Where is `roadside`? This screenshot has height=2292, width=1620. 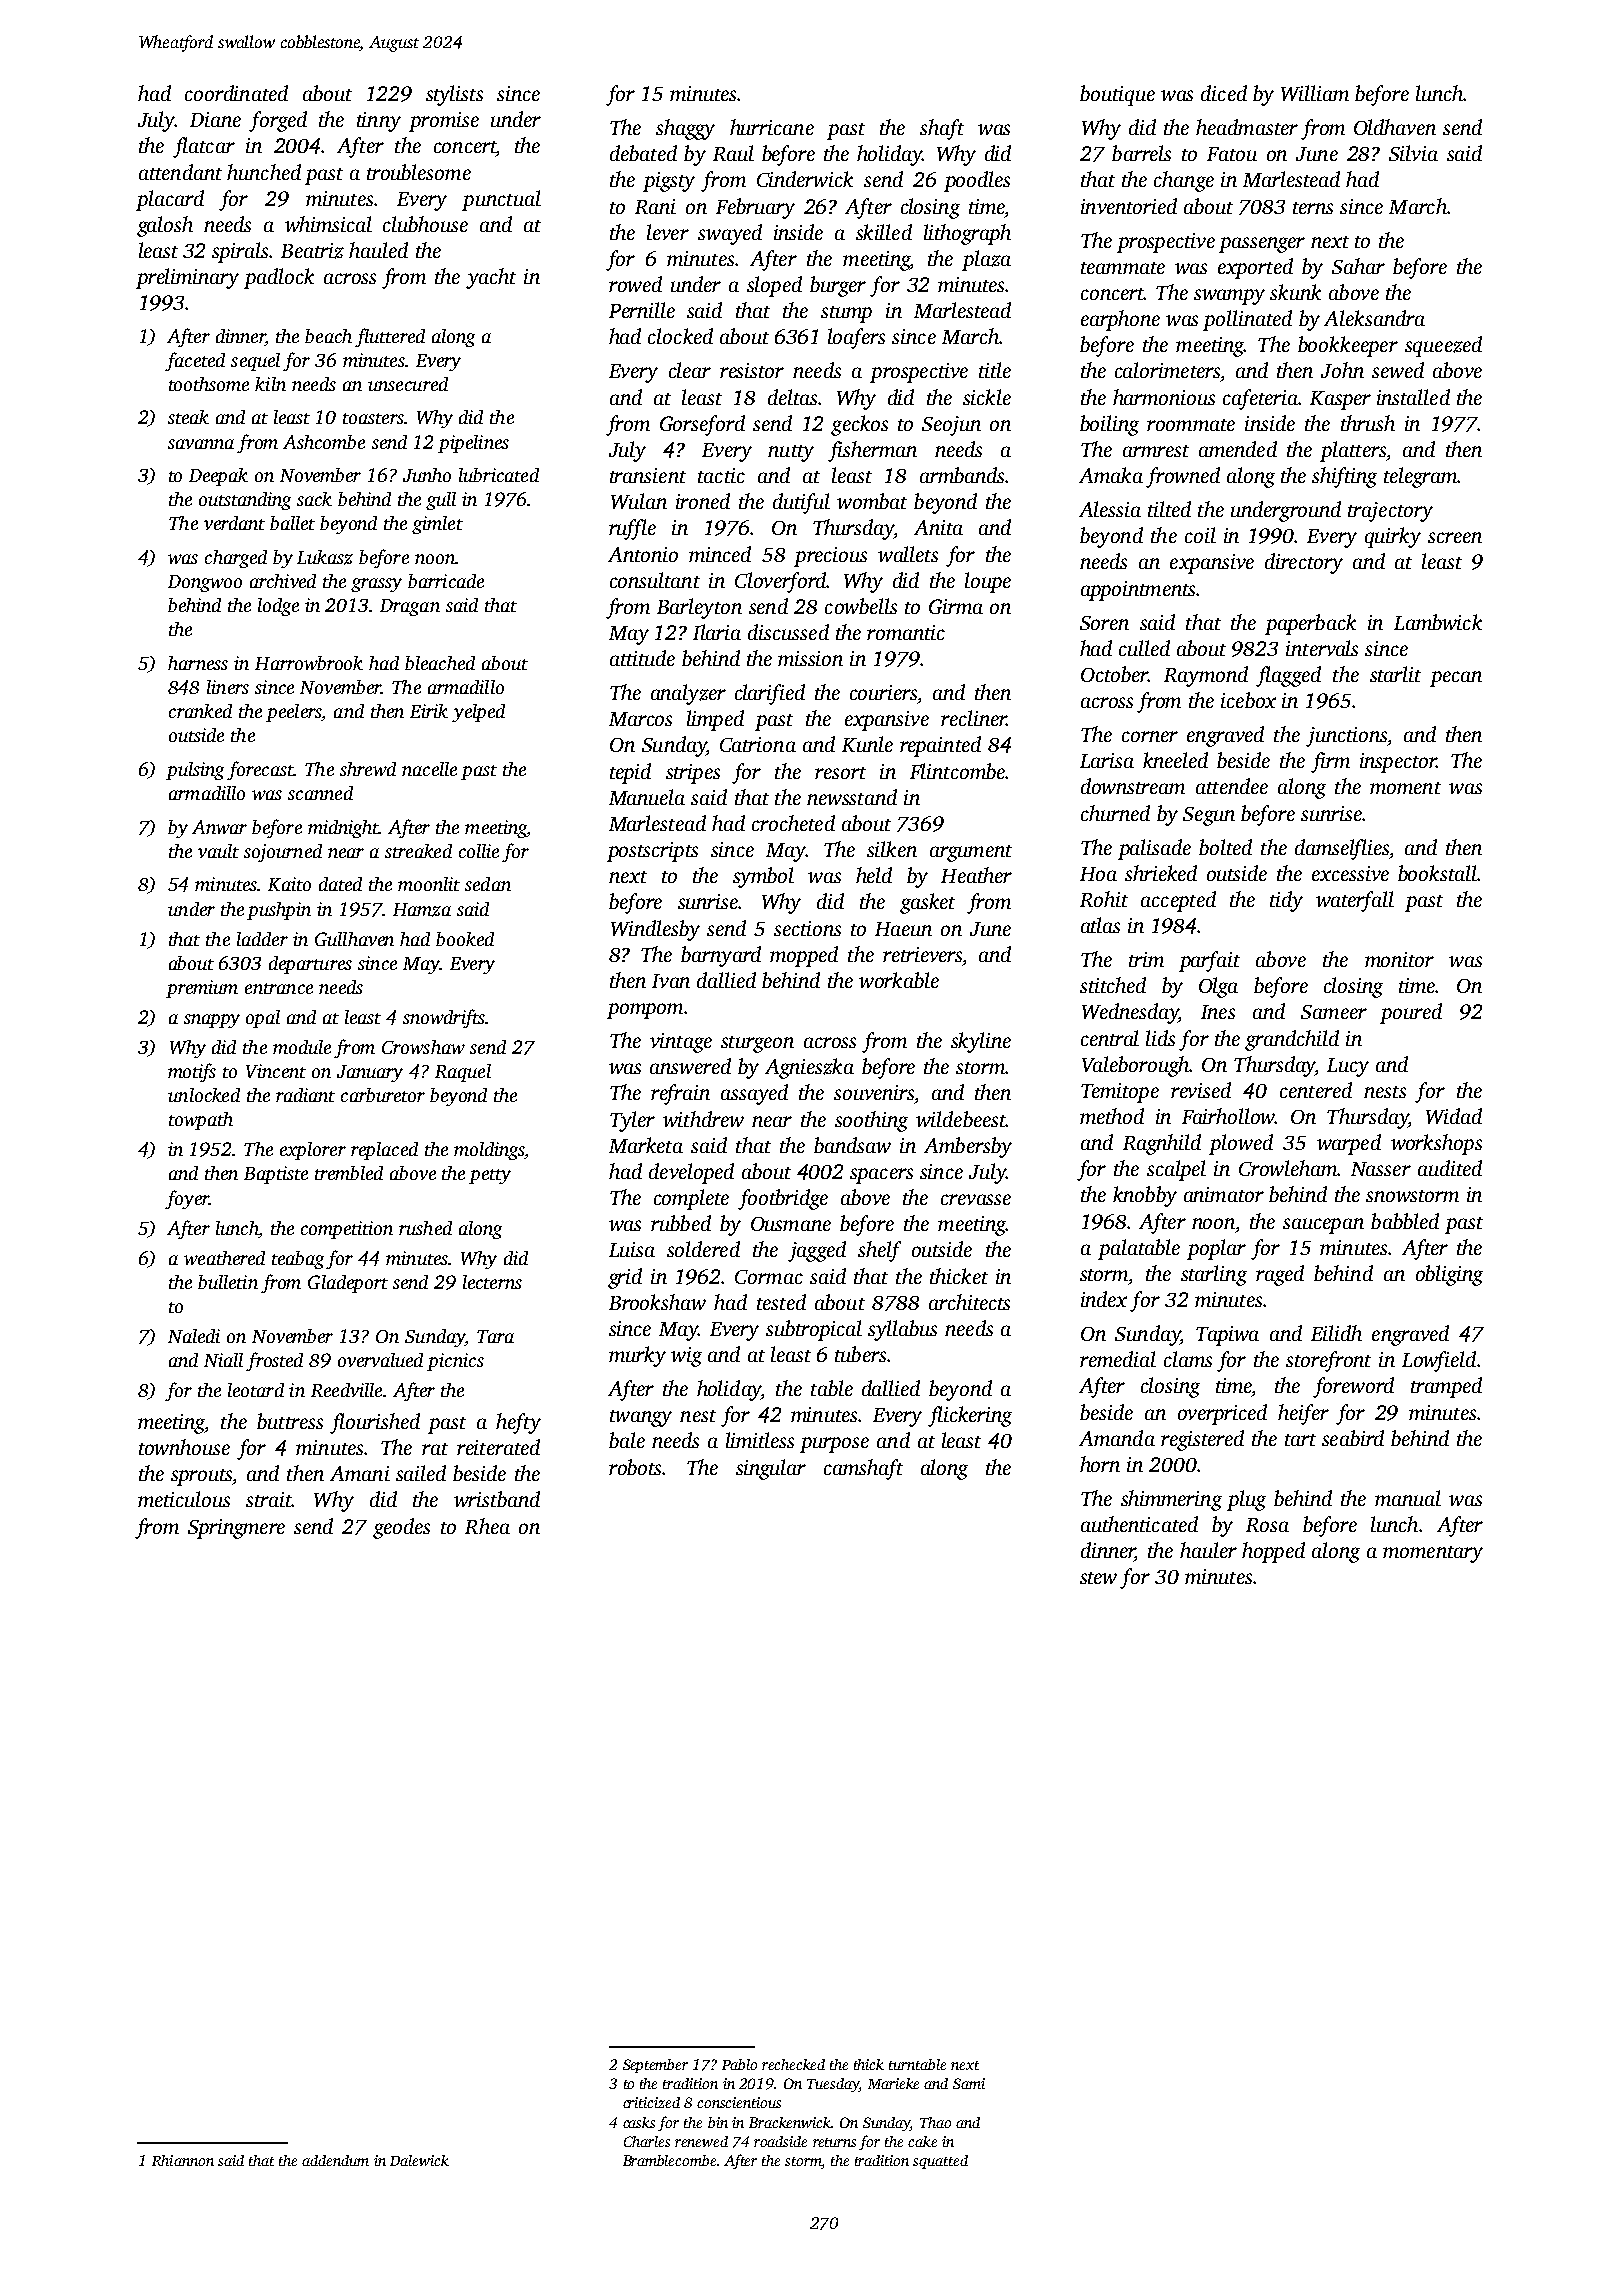 roadside is located at coordinates (780, 2141).
